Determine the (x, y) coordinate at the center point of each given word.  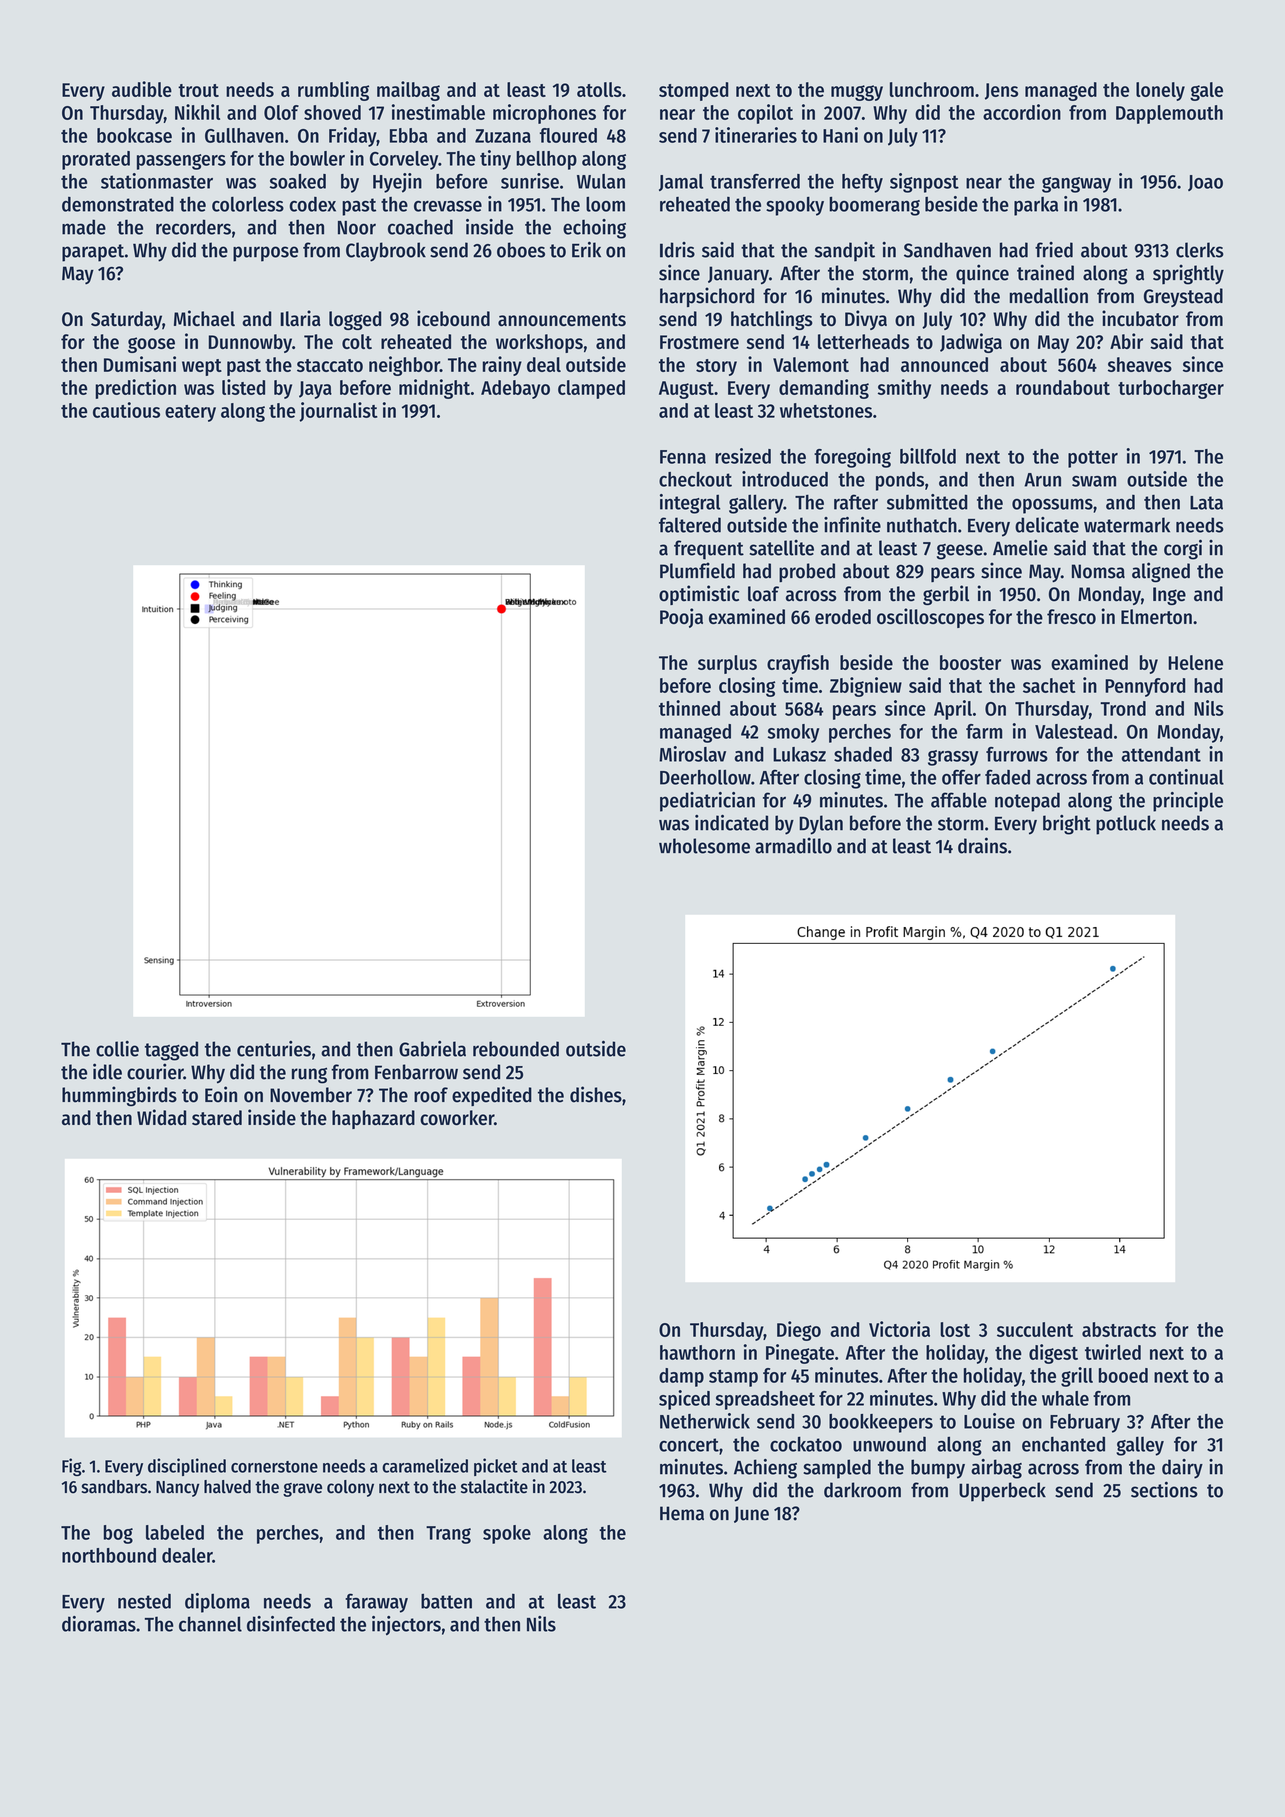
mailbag (408, 91)
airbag (996, 1469)
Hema (682, 1513)
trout (198, 90)
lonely (1160, 91)
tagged (171, 1051)
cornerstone (274, 1467)
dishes (596, 1094)
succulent (1035, 1329)
